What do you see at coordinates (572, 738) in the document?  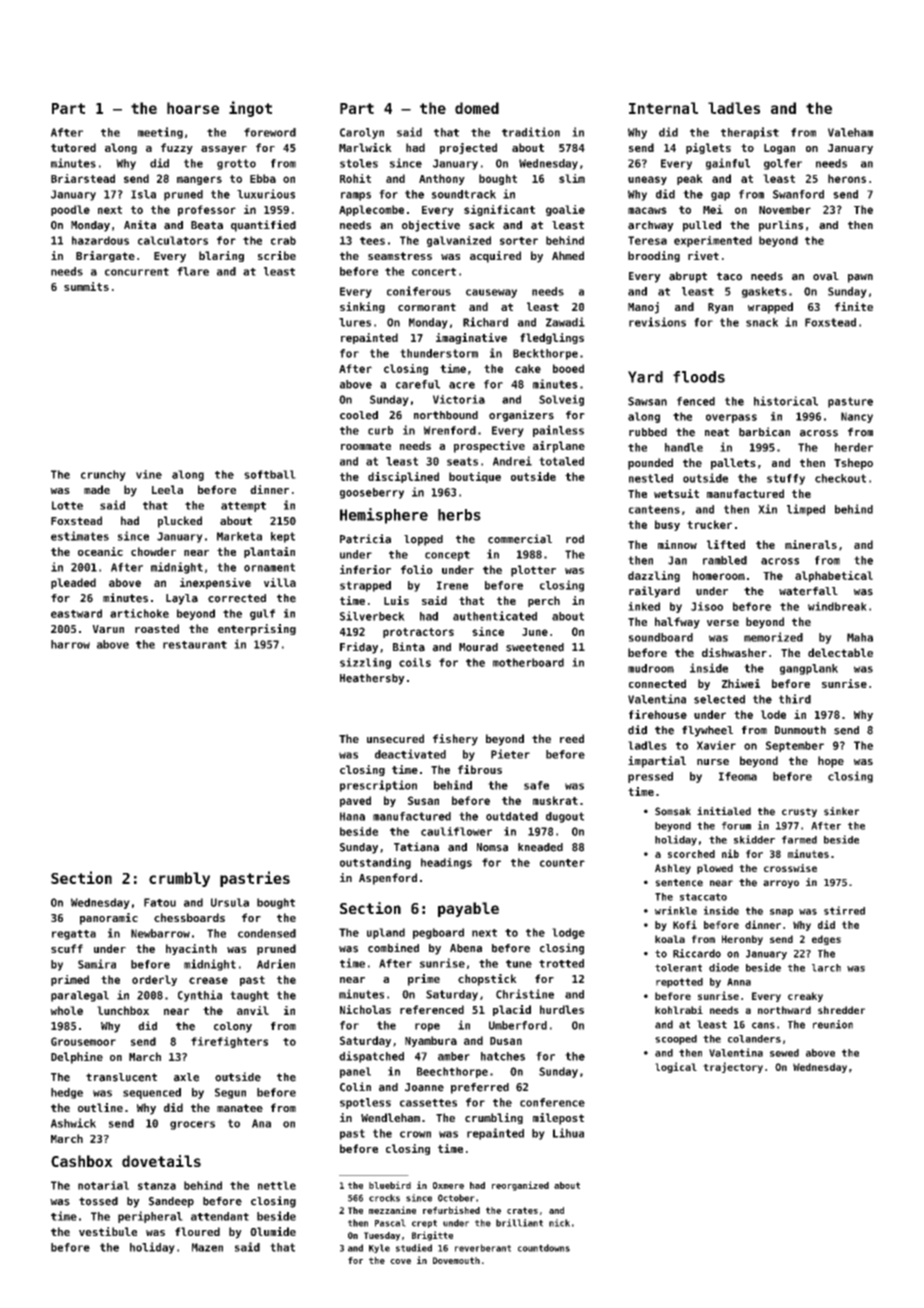 I see `reed` at bounding box center [572, 738].
